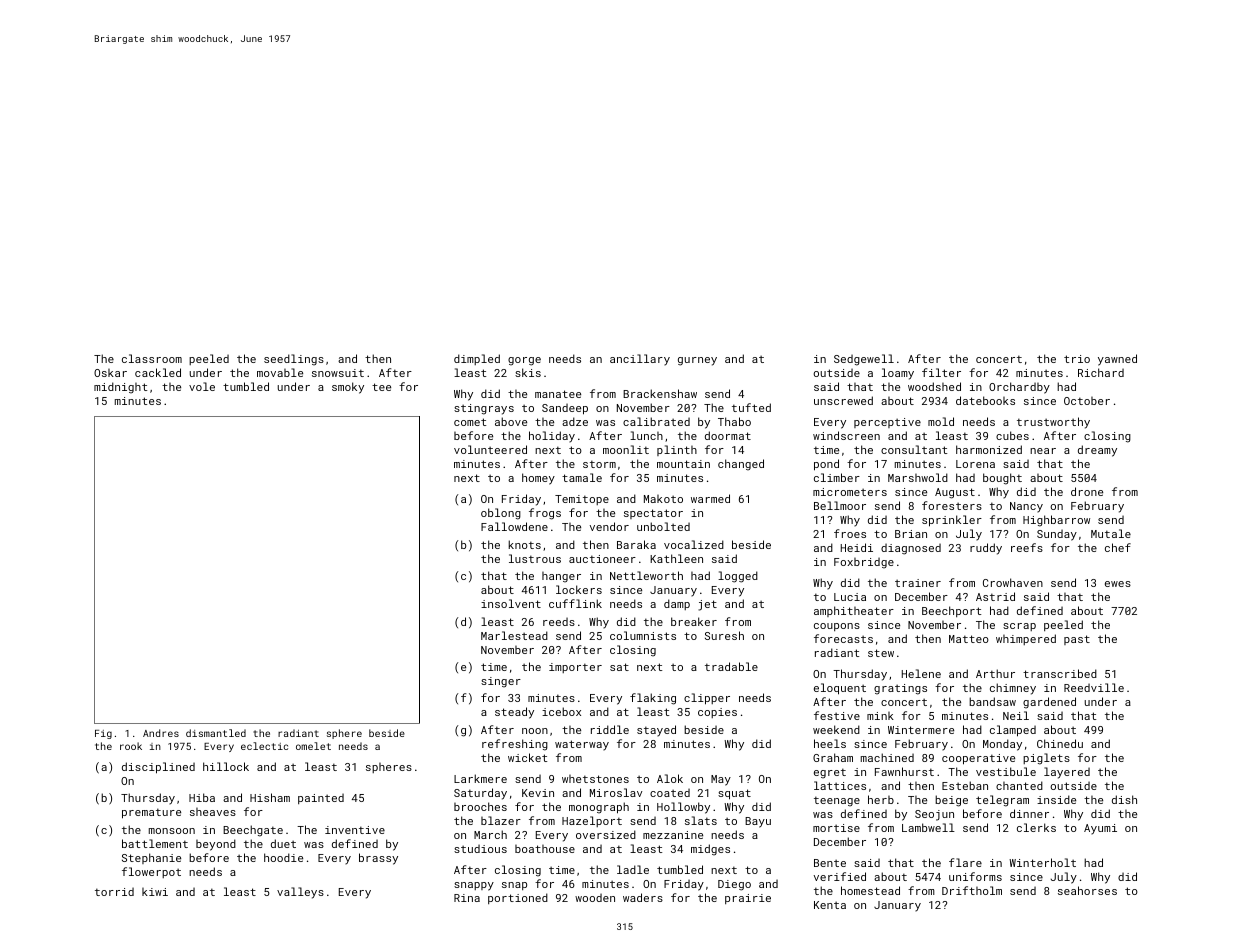 The width and height of the screenshot is (1233, 952). What do you see at coordinates (1077, 640) in the screenshot?
I see `past` at bounding box center [1077, 640].
